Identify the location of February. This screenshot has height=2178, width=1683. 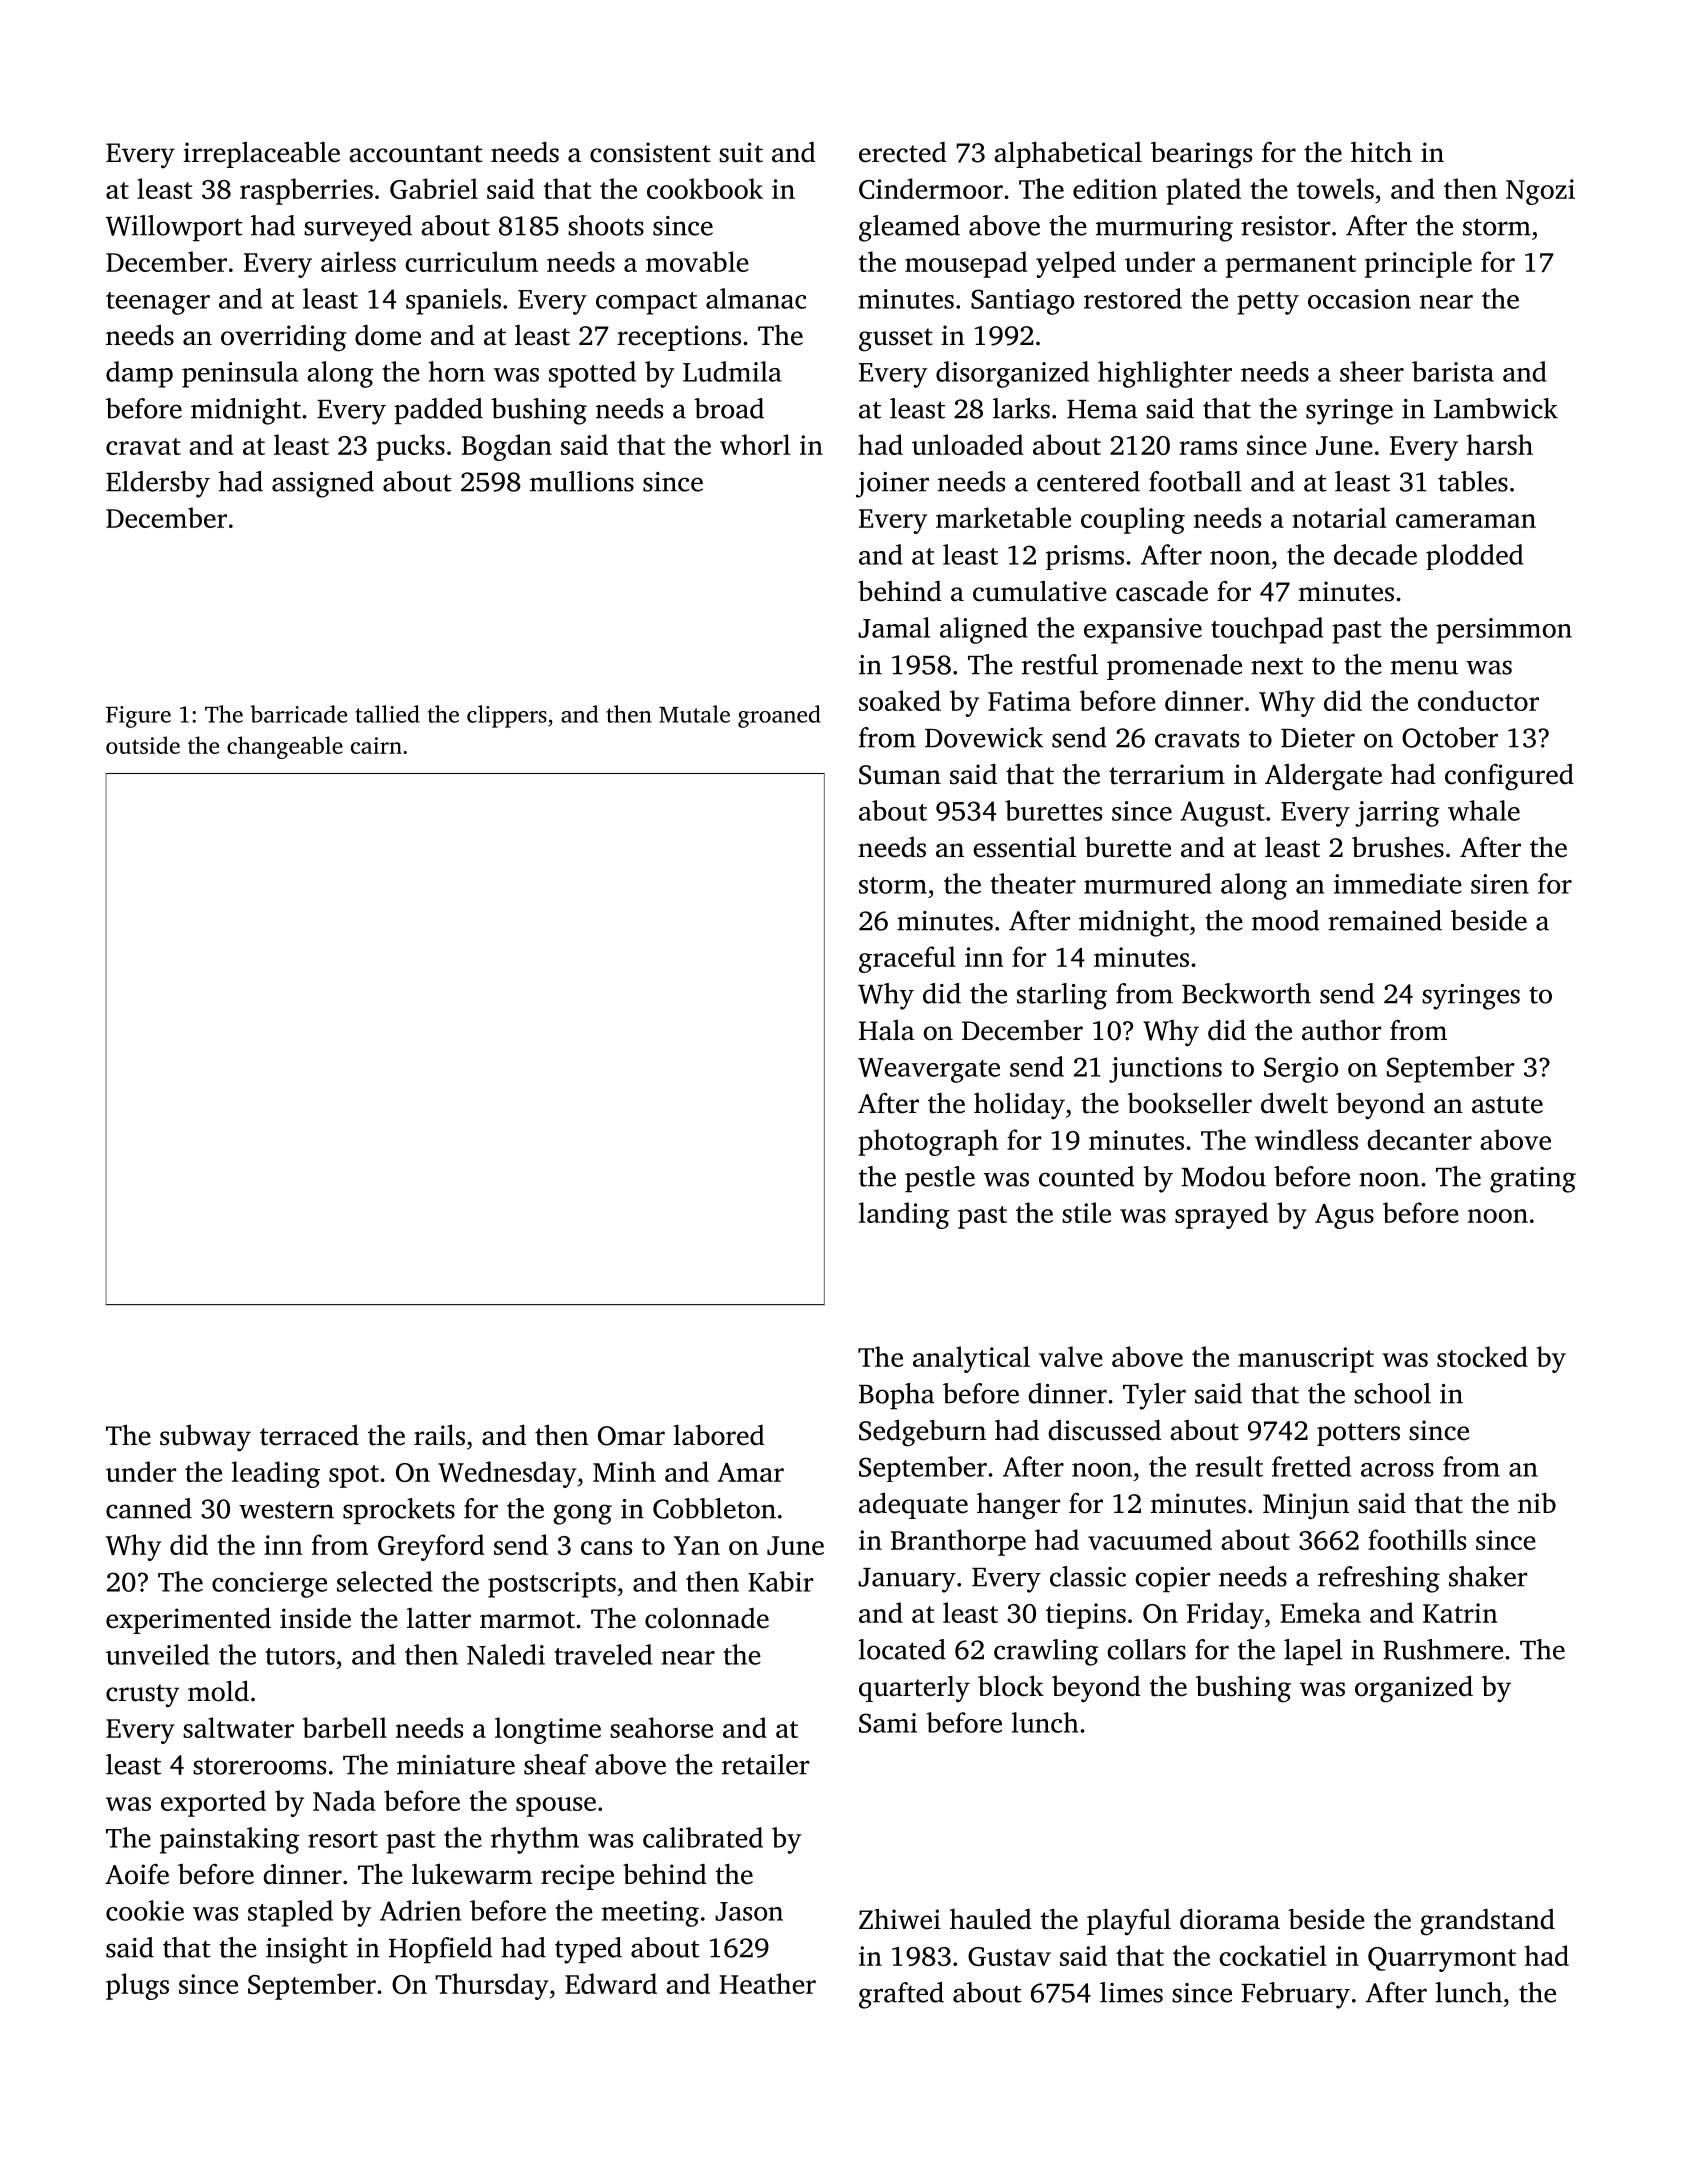
(1295, 1995).
